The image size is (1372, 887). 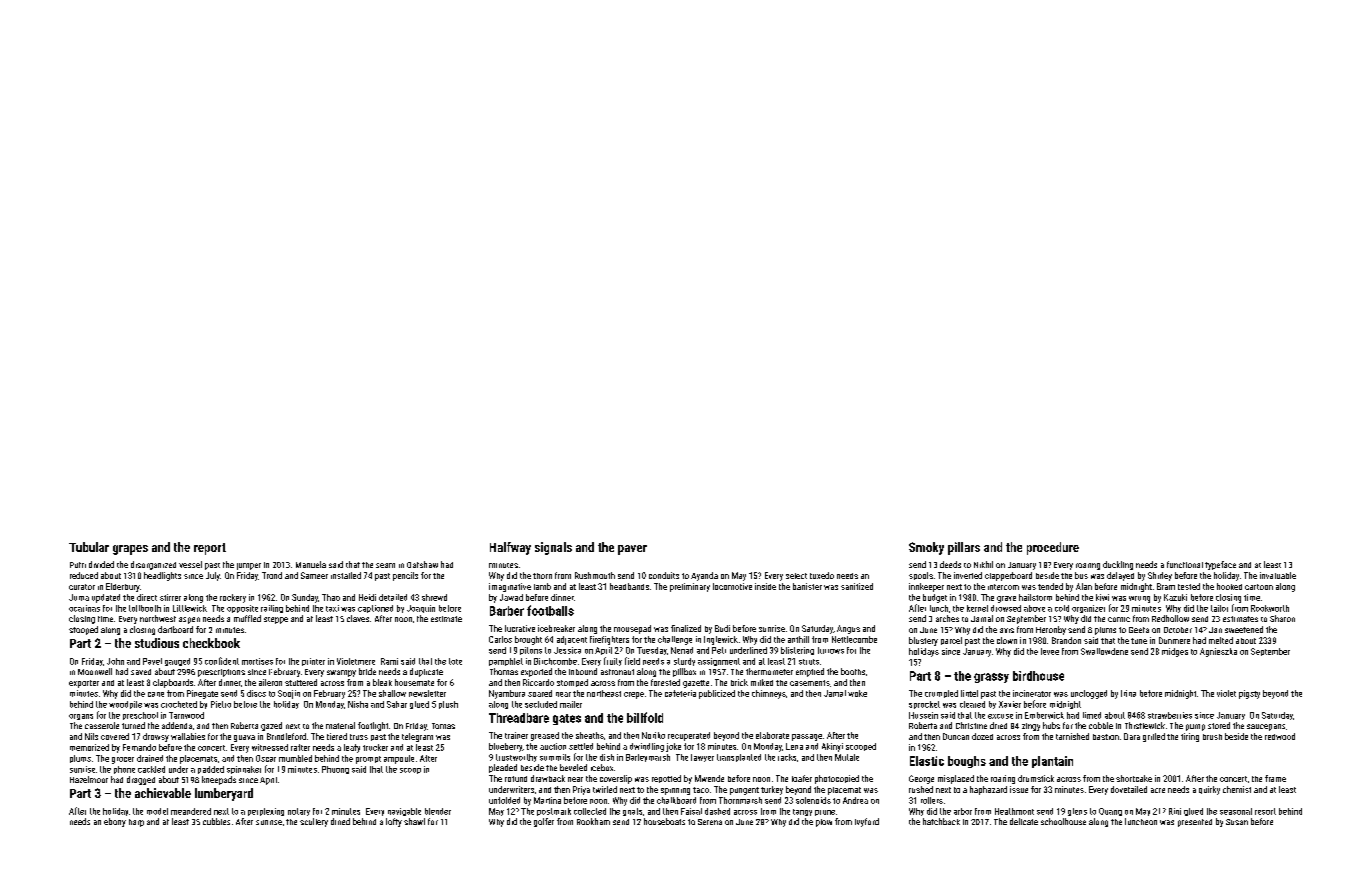 What do you see at coordinates (1139, 599) in the screenshot?
I see `wrung` at bounding box center [1139, 599].
